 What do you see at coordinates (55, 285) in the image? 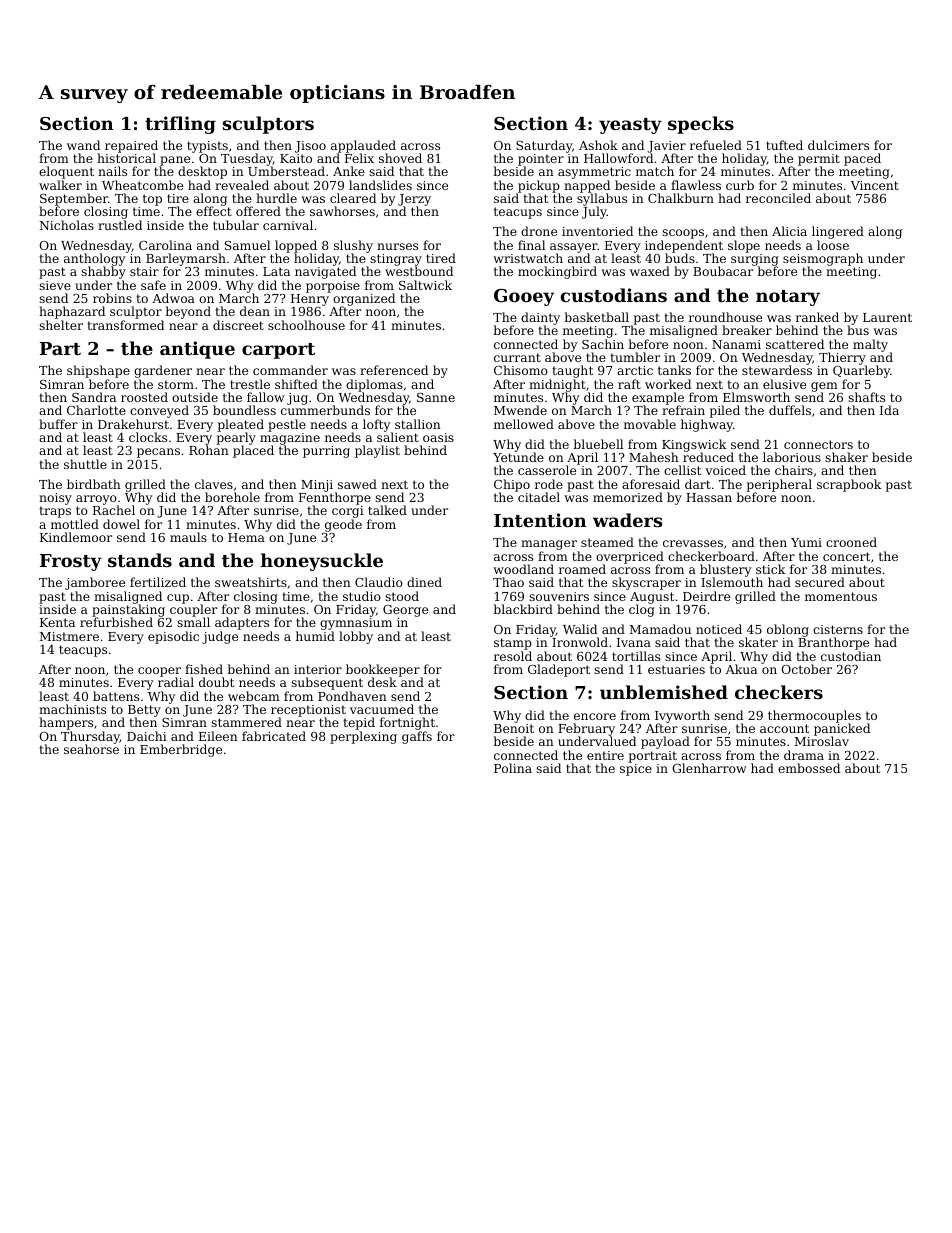
I see `sieve` at bounding box center [55, 285].
